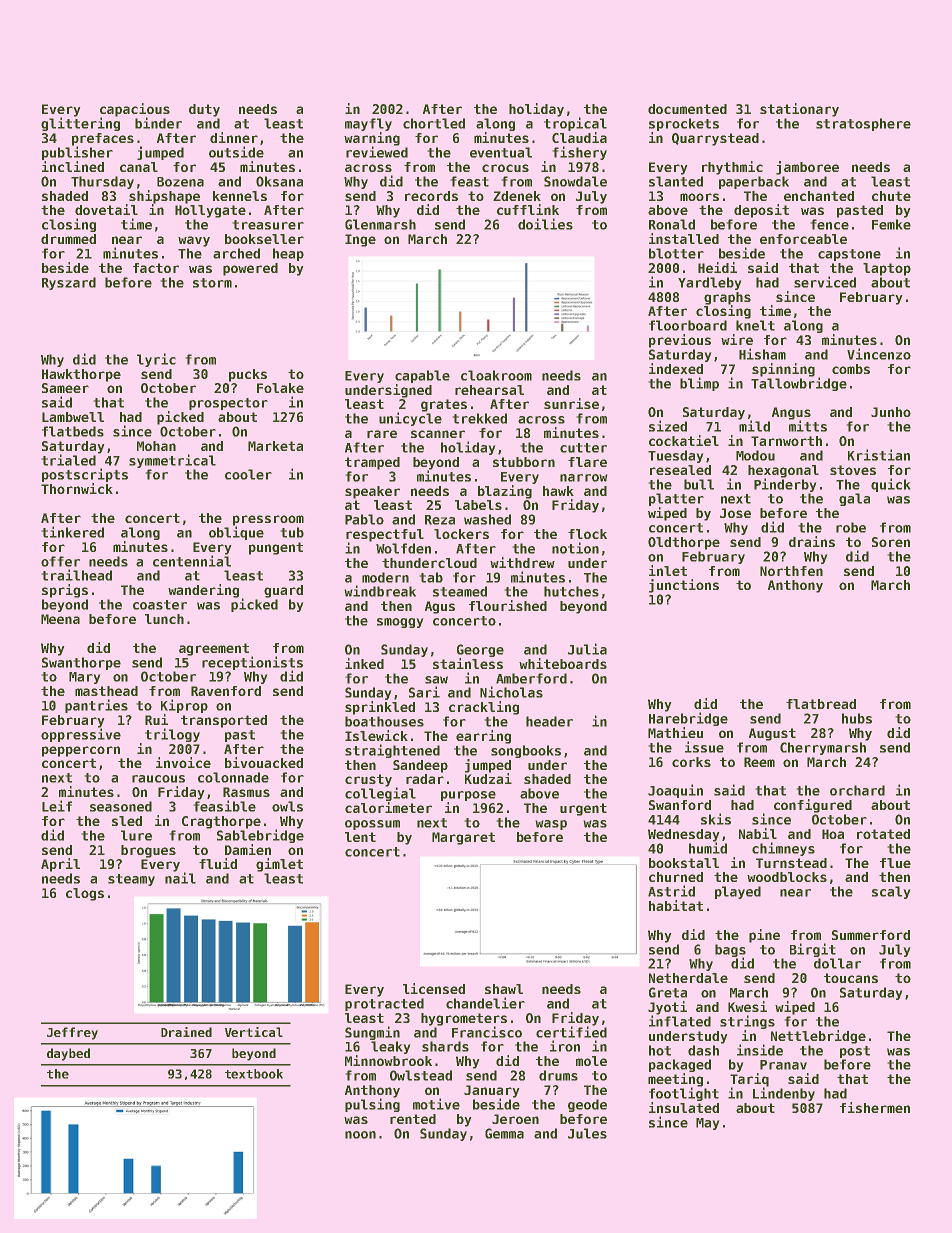  Describe the element at coordinates (254, 1074) in the page. I see `textbook` at that location.
